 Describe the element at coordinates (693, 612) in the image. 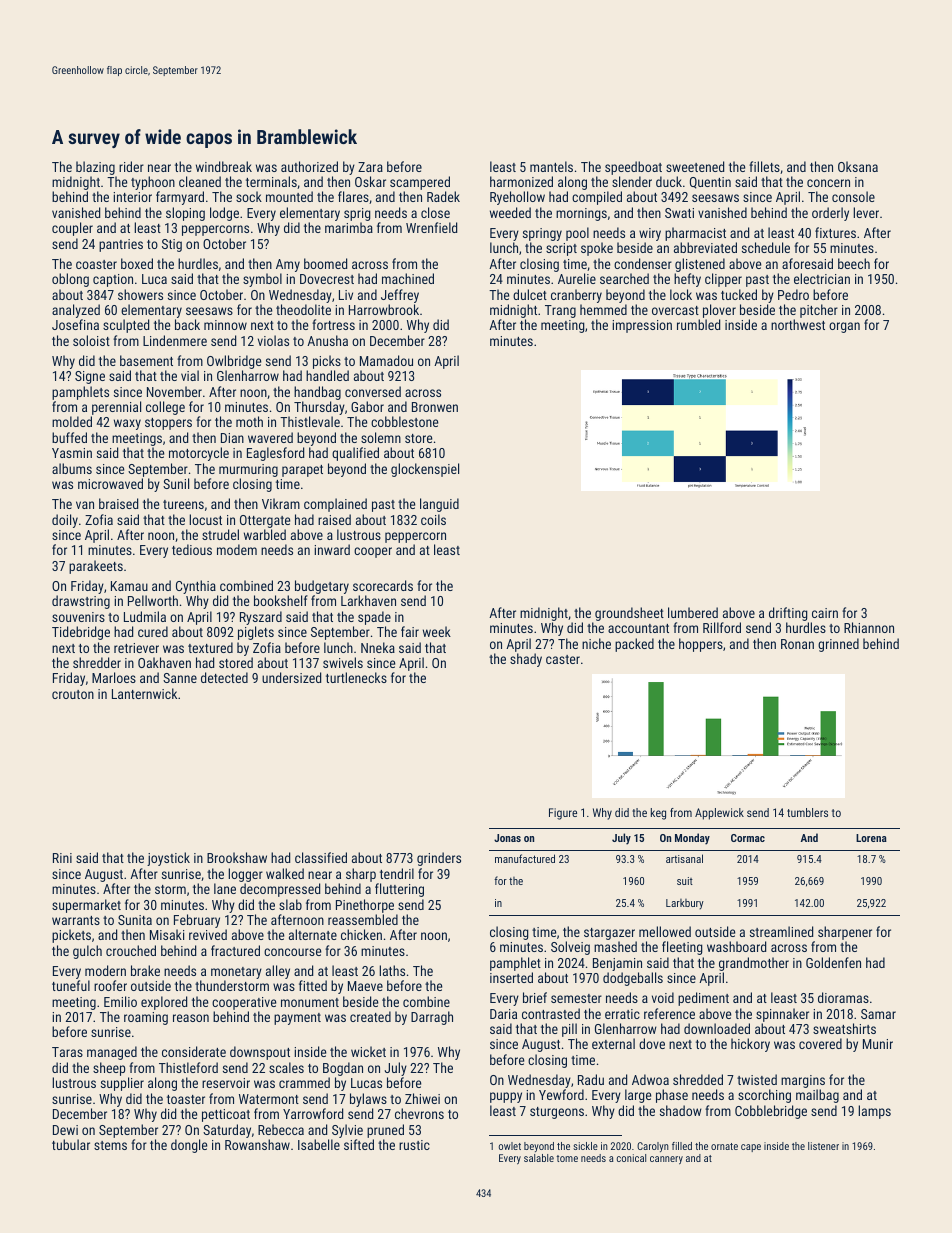

I see `lumbered` at that location.
